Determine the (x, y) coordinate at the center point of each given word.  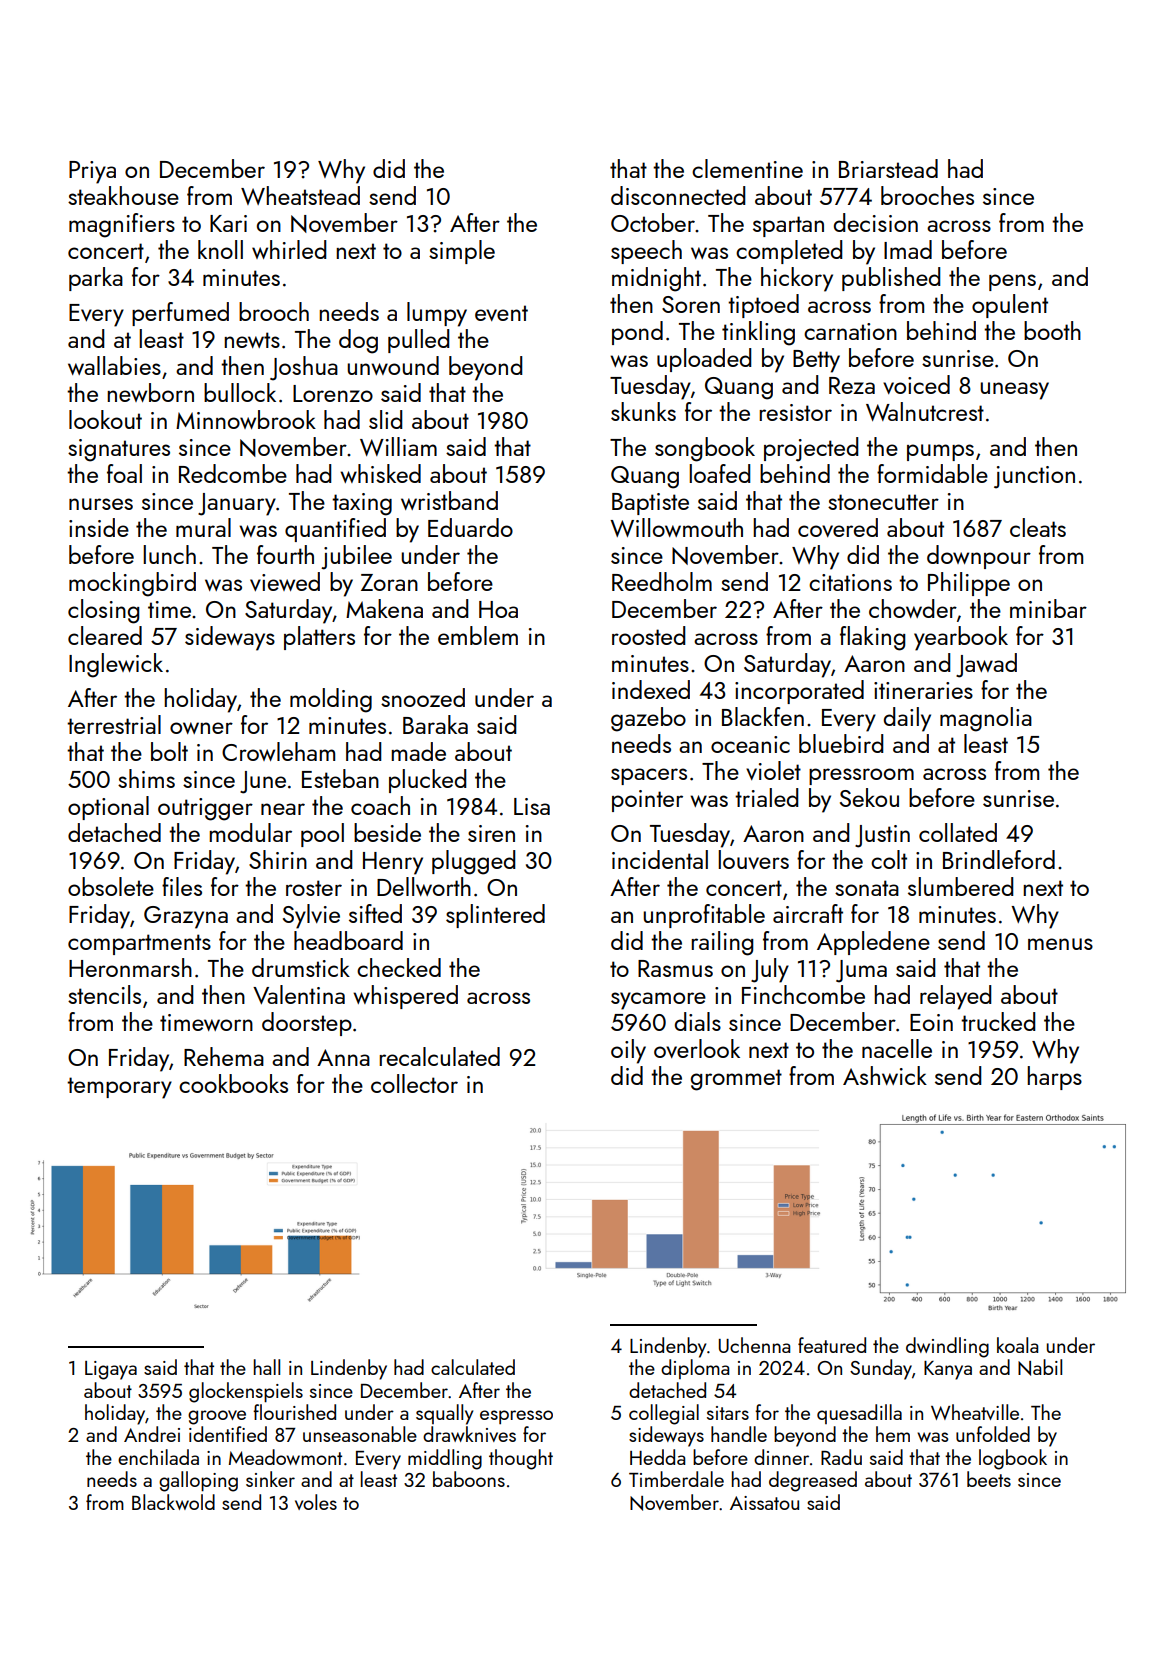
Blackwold (173, 1502)
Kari (228, 223)
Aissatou (764, 1503)
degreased (813, 1481)
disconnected (678, 195)
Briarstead (888, 168)
